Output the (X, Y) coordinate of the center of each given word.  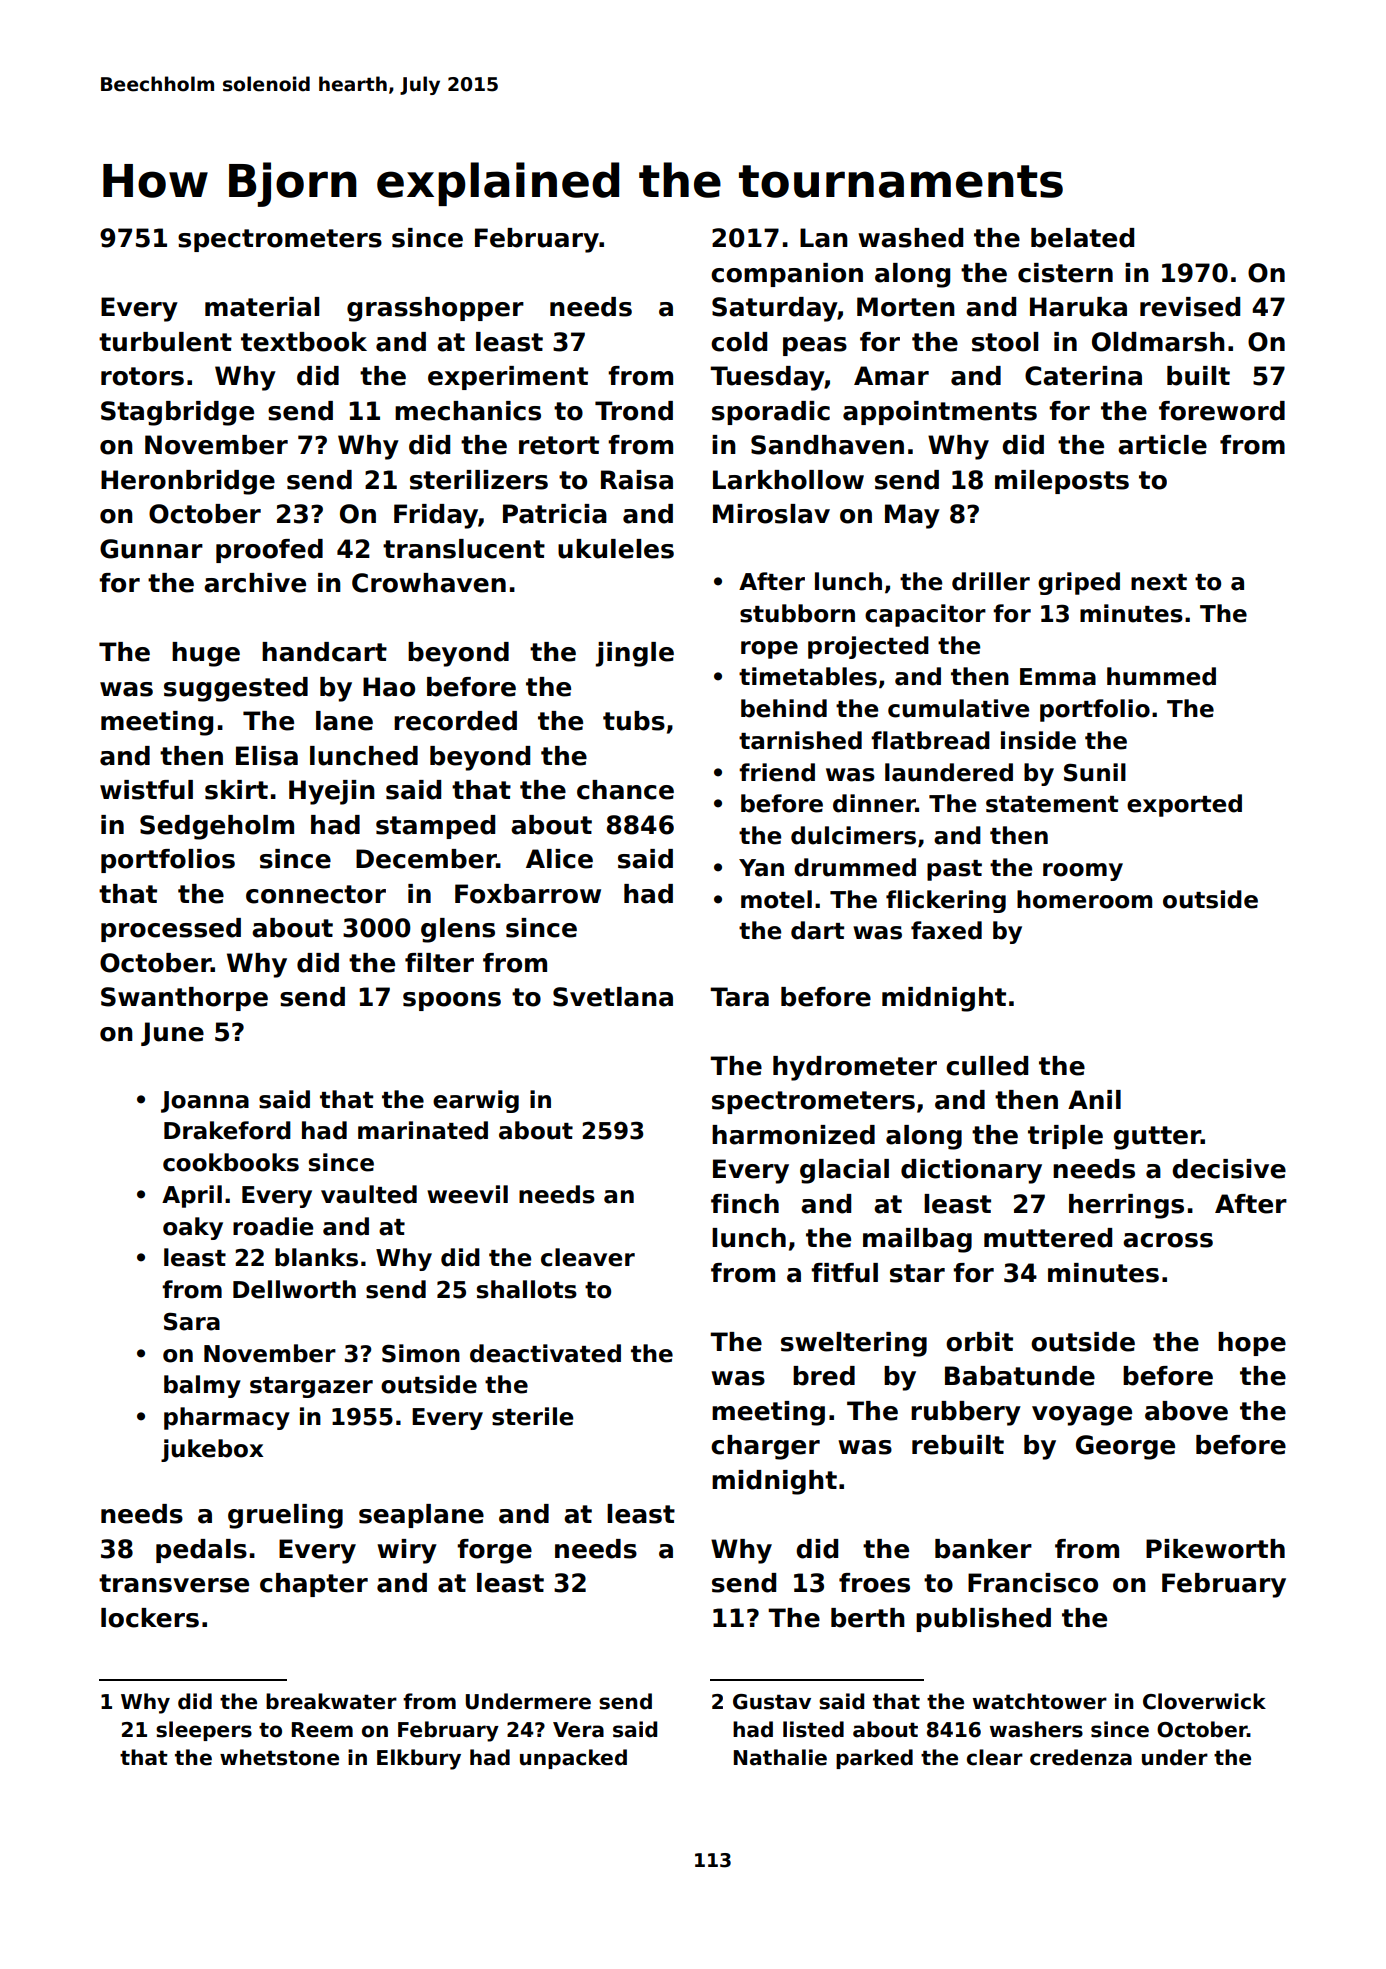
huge (206, 654)
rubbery (966, 1413)
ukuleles (616, 549)
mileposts (1062, 482)
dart (817, 930)
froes (874, 1583)
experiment (508, 378)
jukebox (212, 1450)
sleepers (204, 1731)
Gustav (772, 1702)
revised (1190, 307)
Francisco (1033, 1583)
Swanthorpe (184, 999)
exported (1184, 805)
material (262, 307)
